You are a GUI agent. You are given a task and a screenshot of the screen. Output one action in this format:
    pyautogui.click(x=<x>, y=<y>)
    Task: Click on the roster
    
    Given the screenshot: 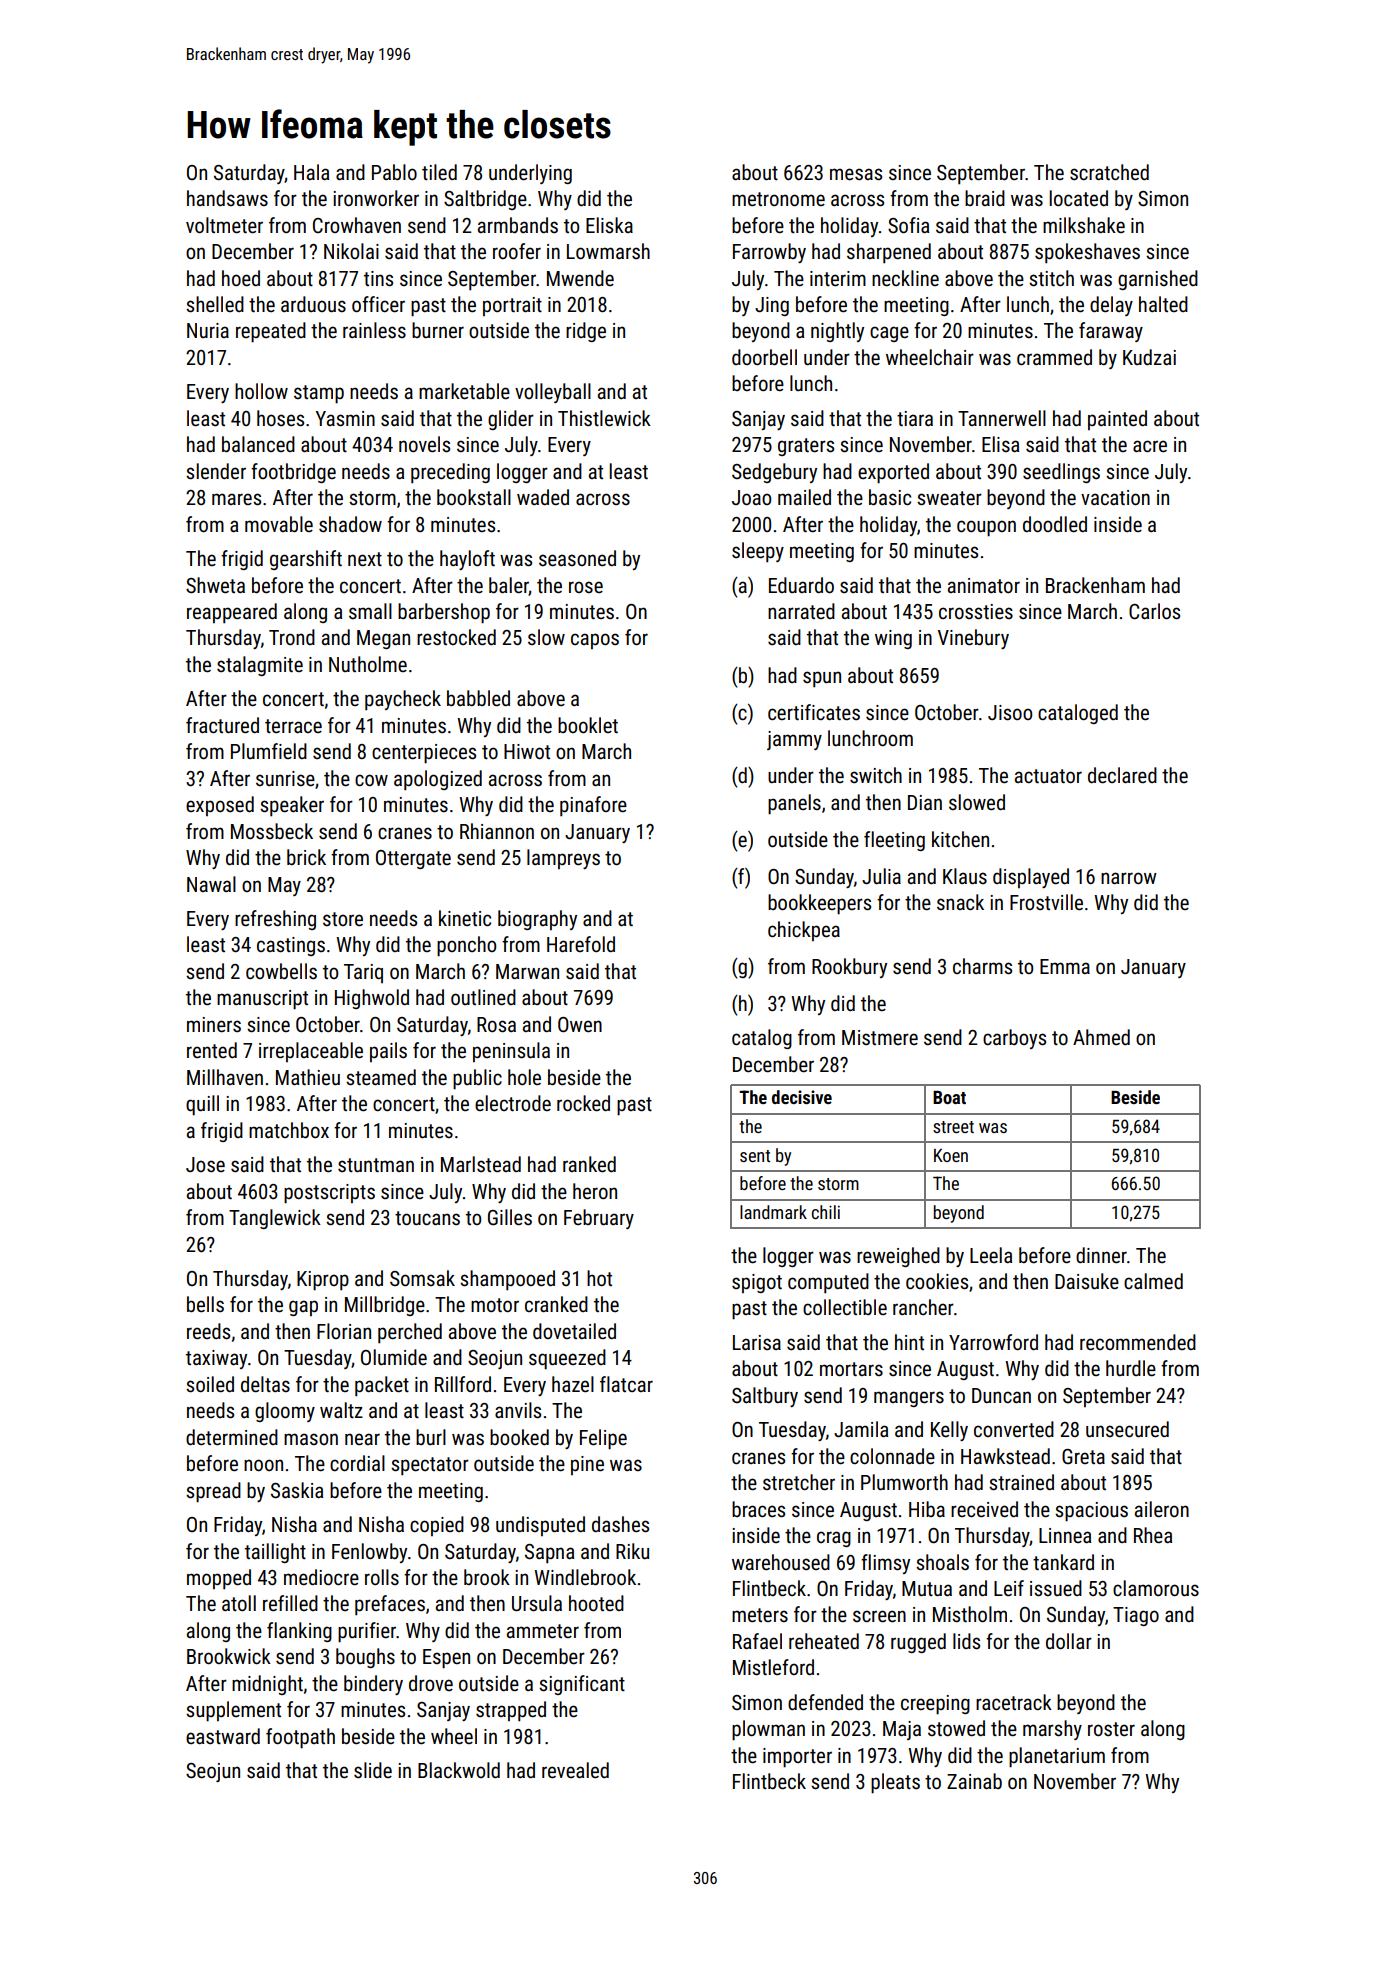 What is the action you would take?
    pyautogui.click(x=1111, y=1729)
